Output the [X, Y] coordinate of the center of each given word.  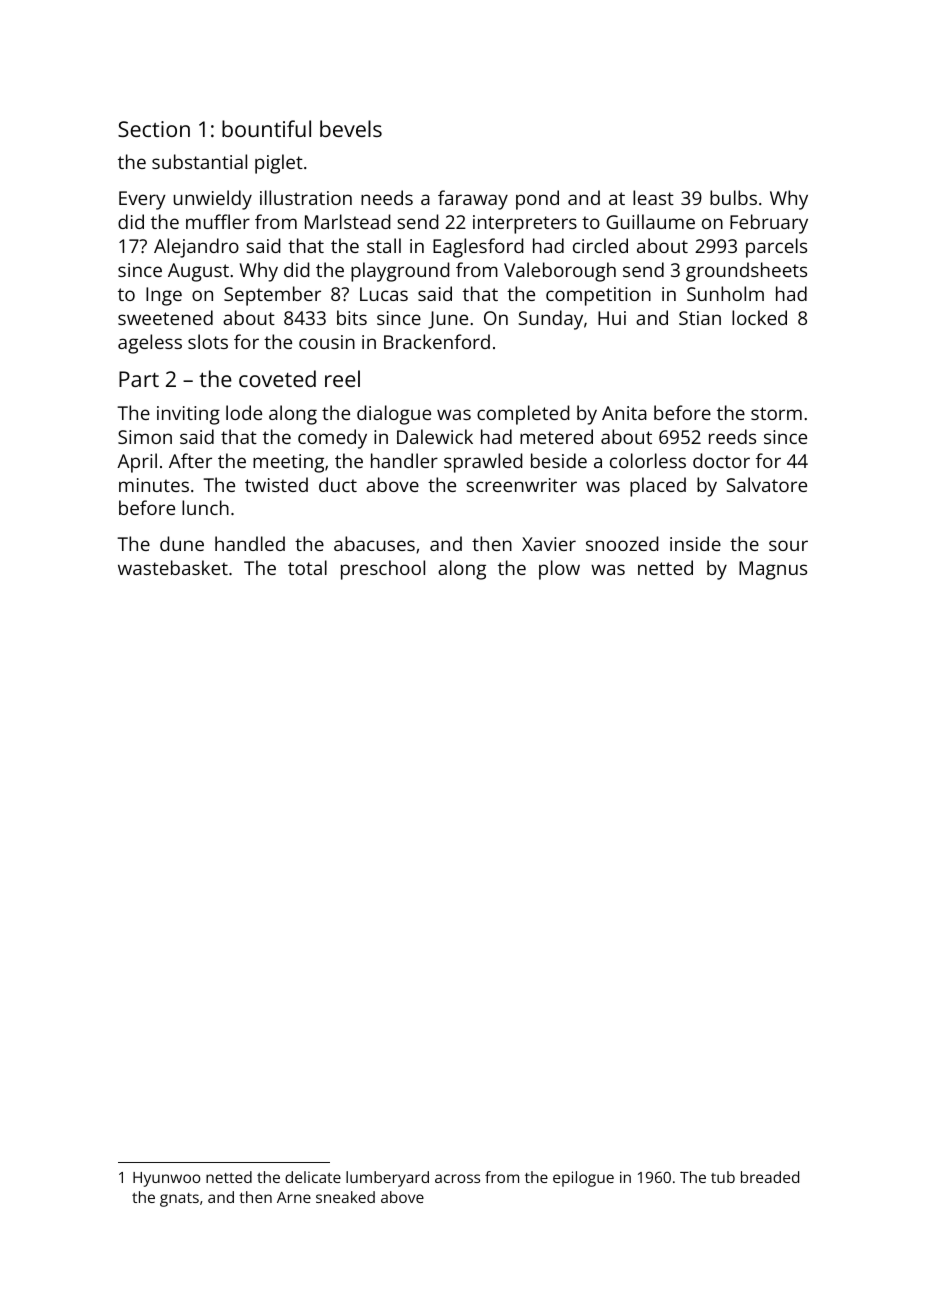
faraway [473, 200]
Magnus [773, 570]
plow [559, 570]
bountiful [266, 128]
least [653, 197]
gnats [179, 1200]
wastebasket [173, 567]
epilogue [583, 1179]
